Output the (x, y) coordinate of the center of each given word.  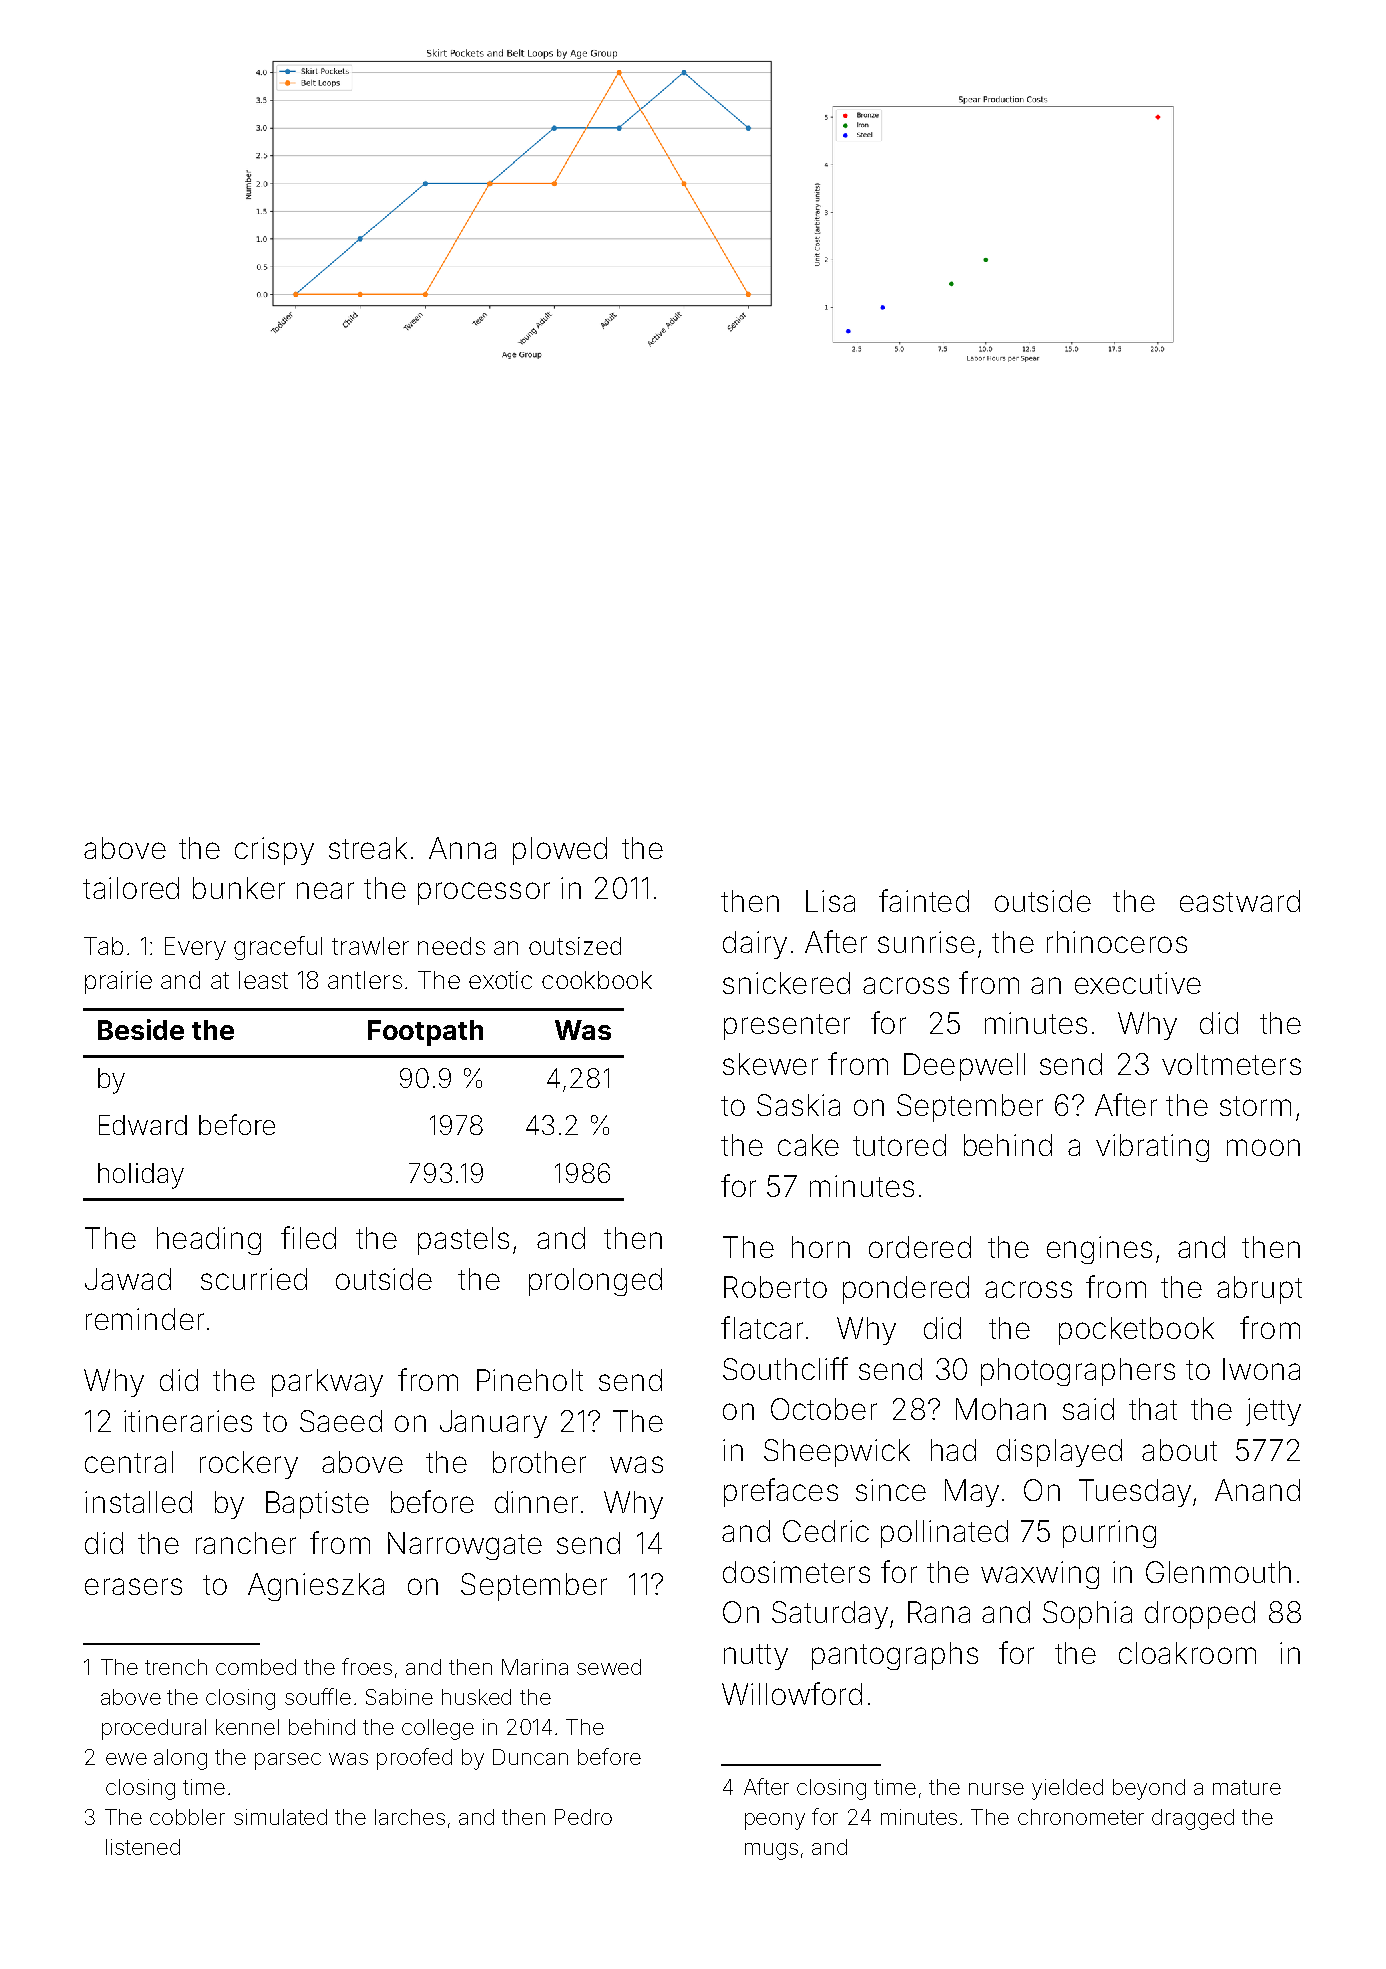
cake (808, 1145)
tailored (131, 888)
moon (1263, 1147)
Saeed (341, 1421)
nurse (996, 1789)
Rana (939, 1612)
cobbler (187, 1817)
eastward (1240, 901)
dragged (1193, 1819)
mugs (771, 1851)
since (891, 1490)
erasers (133, 1586)
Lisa (830, 901)
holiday (141, 1176)
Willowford (792, 1693)
